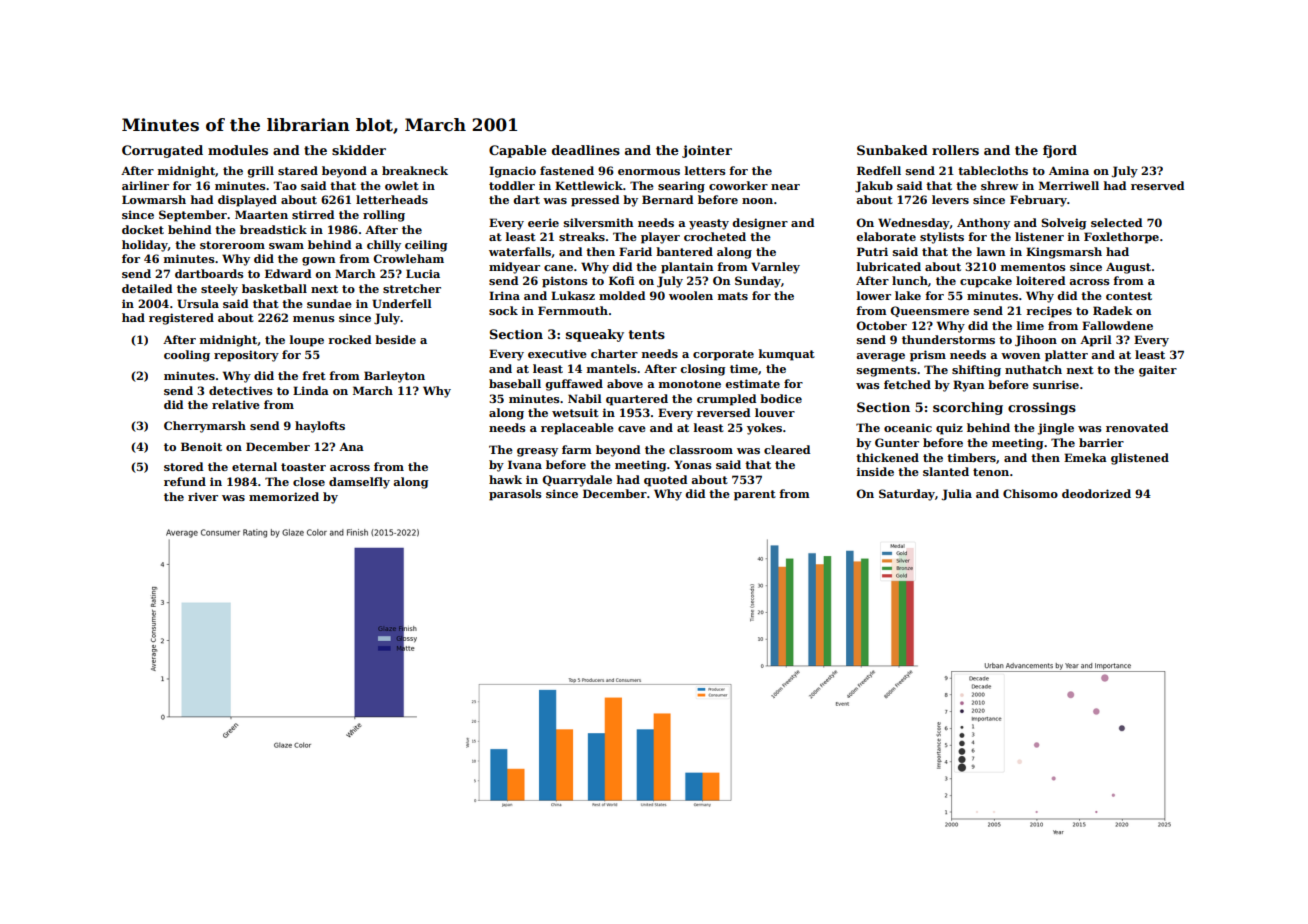 This image has width=1308, height=924. Describe the element at coordinates (1040, 280) in the image. I see `loitered` at that location.
